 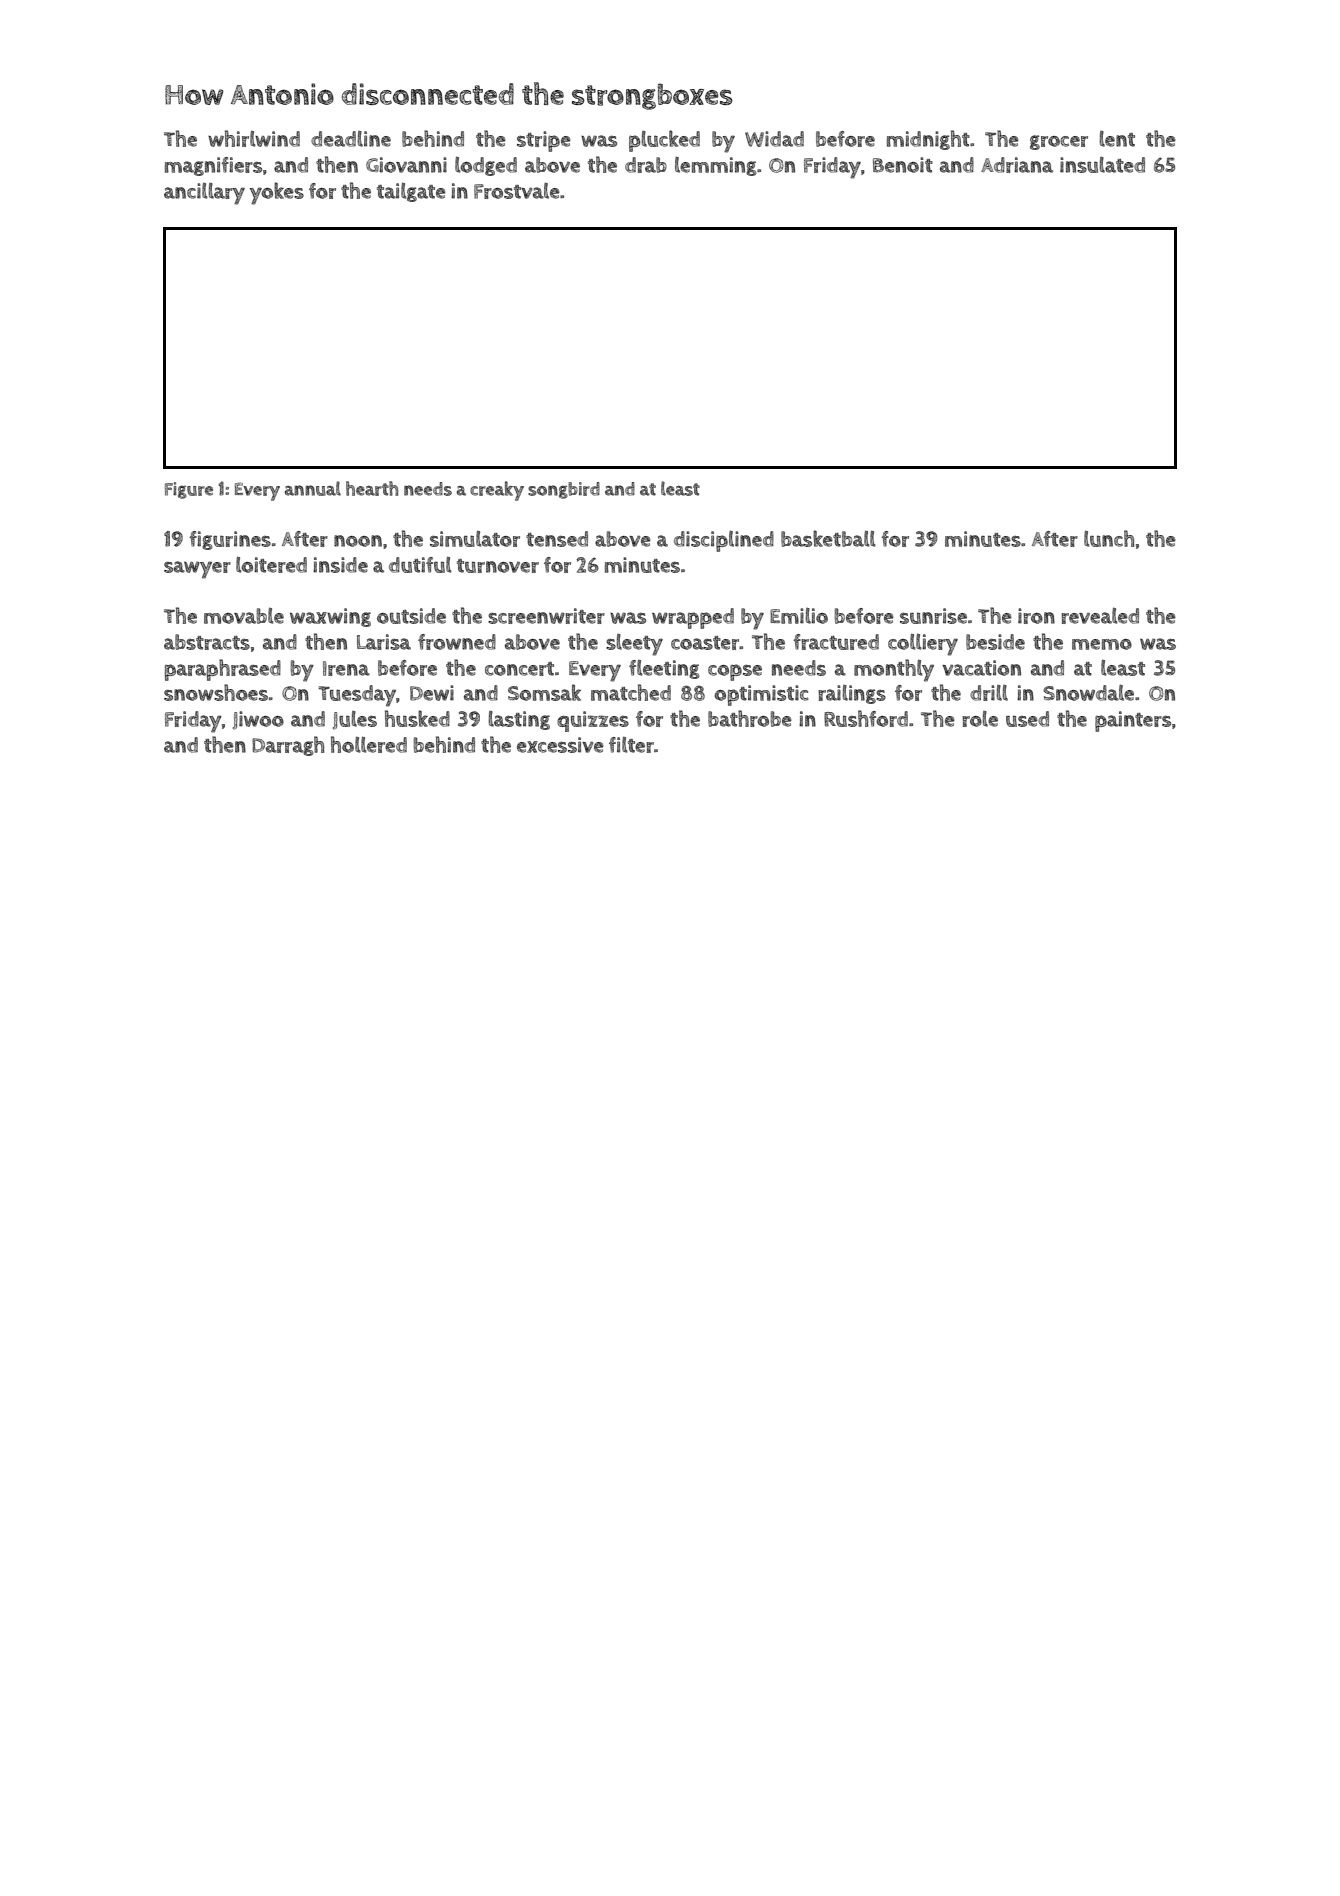 I want to click on insulated, so click(x=1102, y=165).
